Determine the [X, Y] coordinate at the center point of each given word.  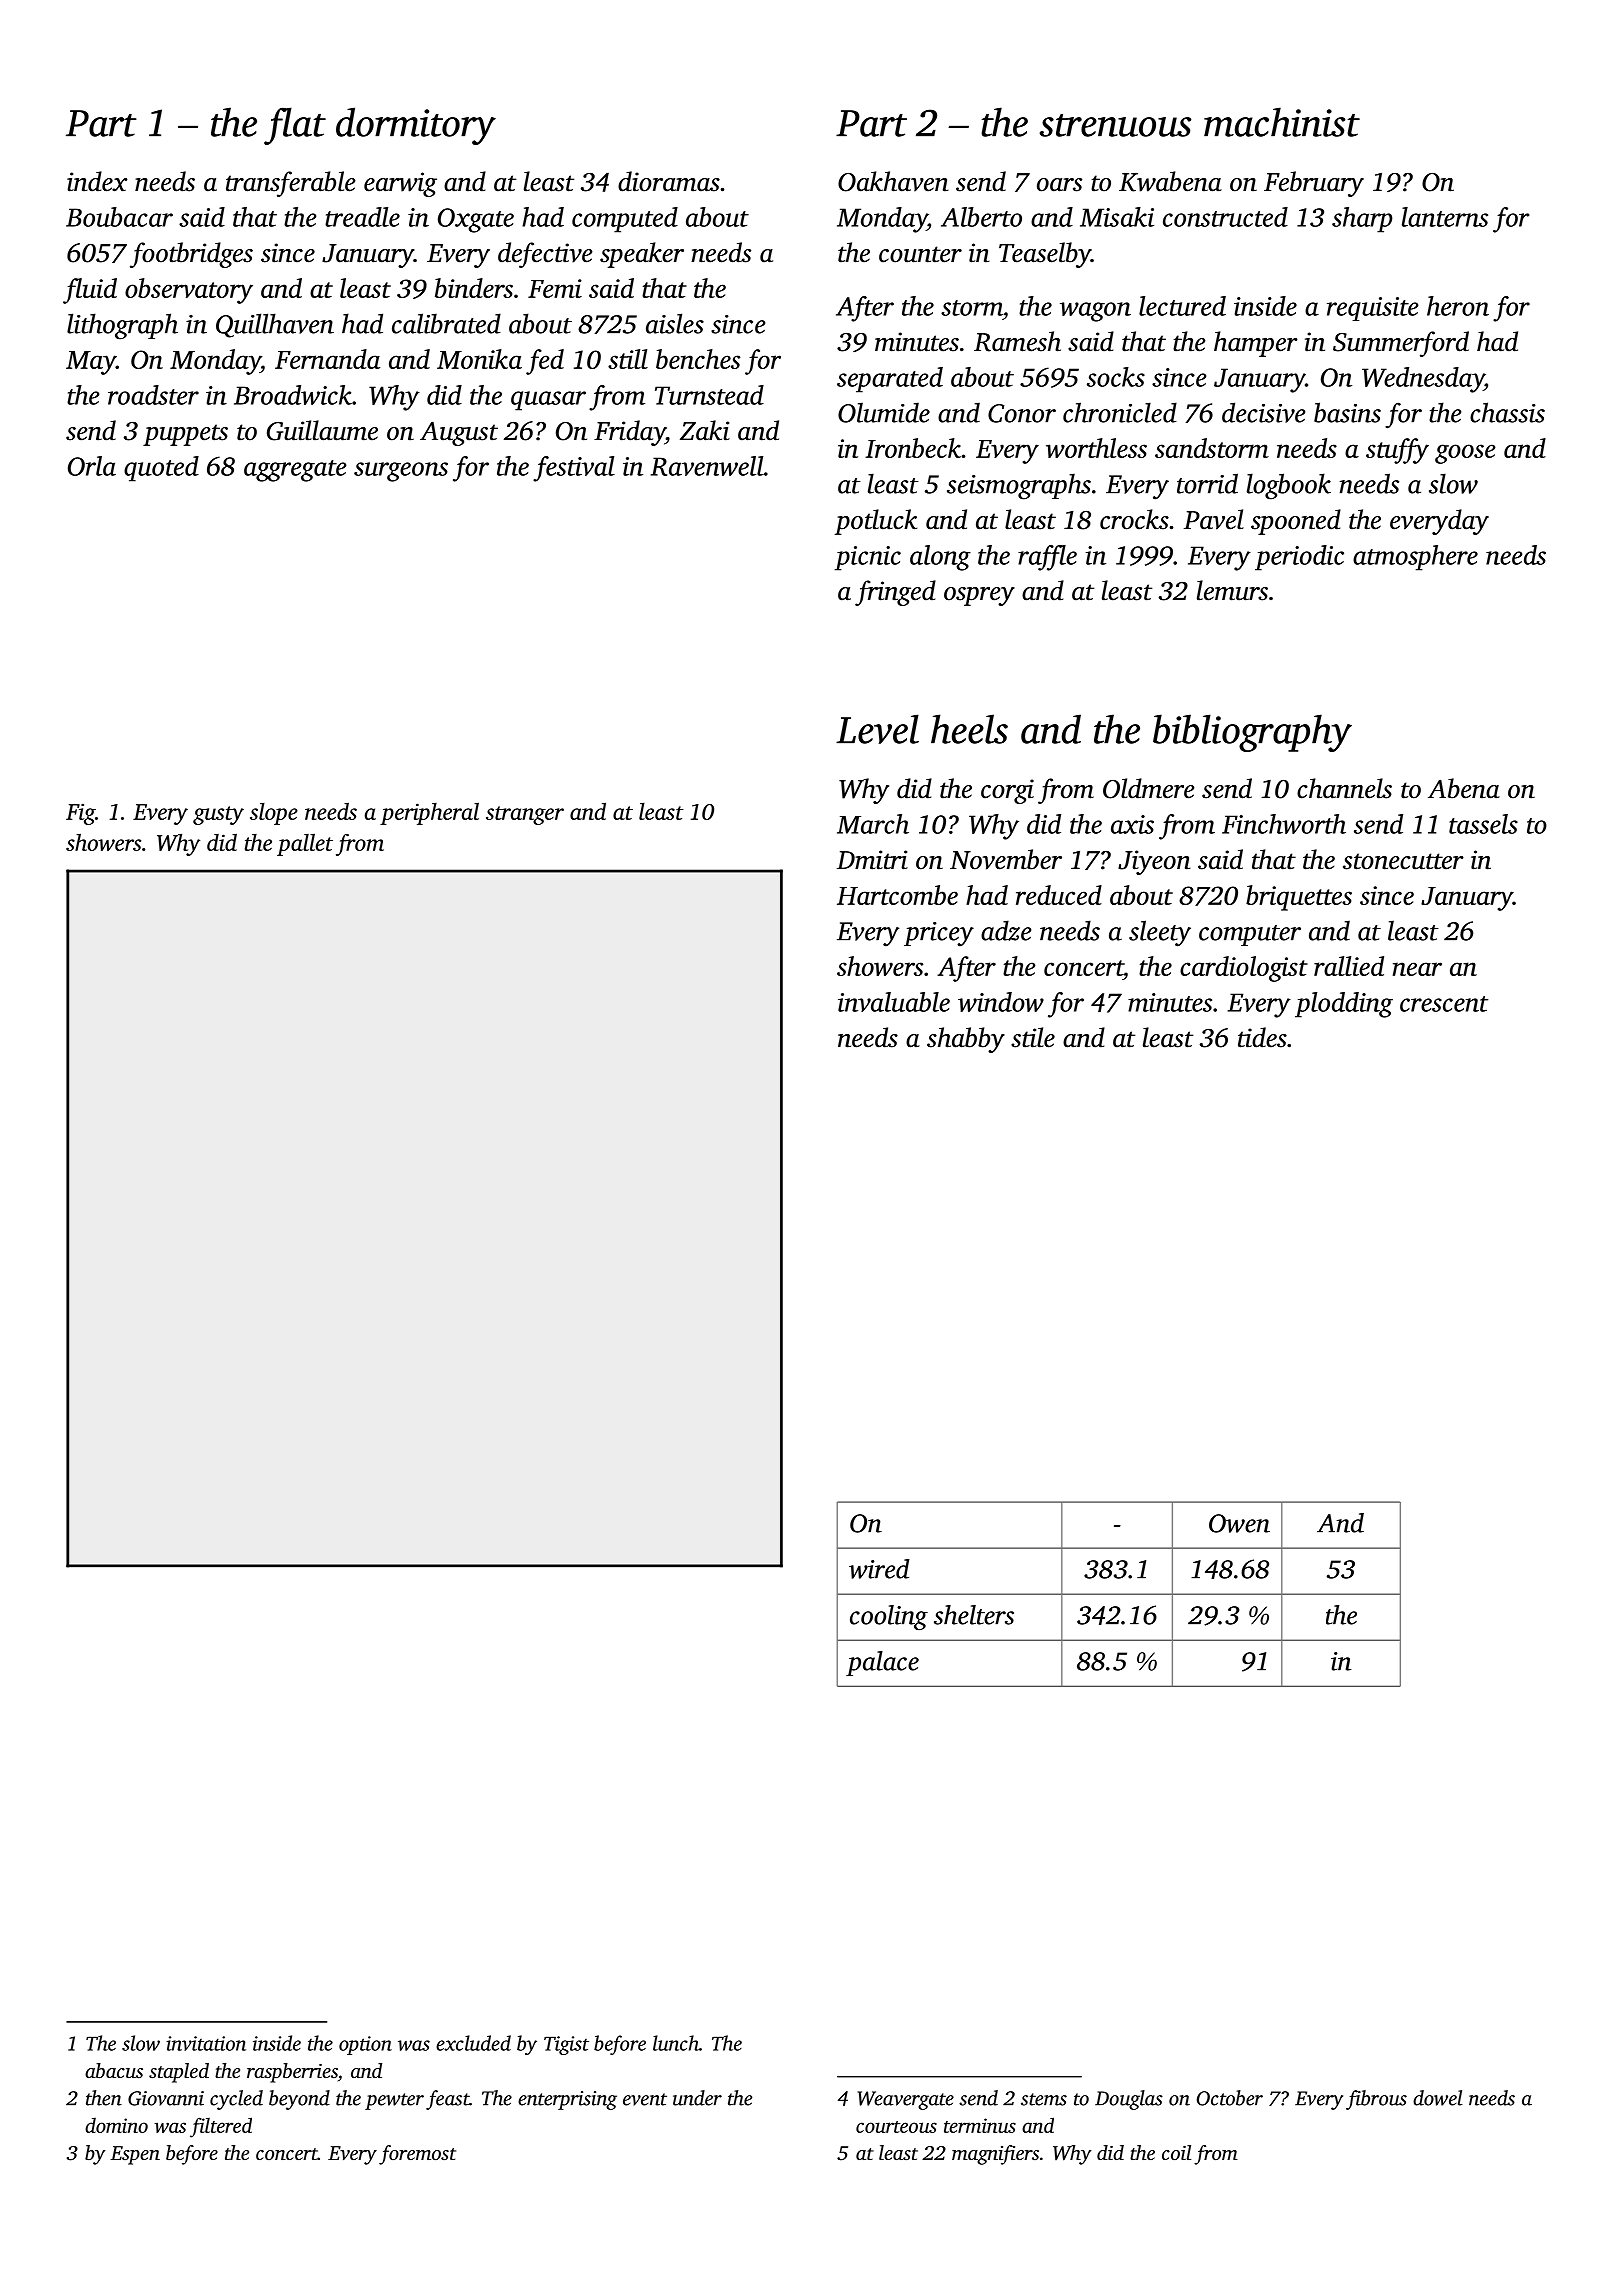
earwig [400, 184]
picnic [868, 558]
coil [1176, 2152]
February [1314, 184]
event [645, 2099]
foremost [417, 2155]
